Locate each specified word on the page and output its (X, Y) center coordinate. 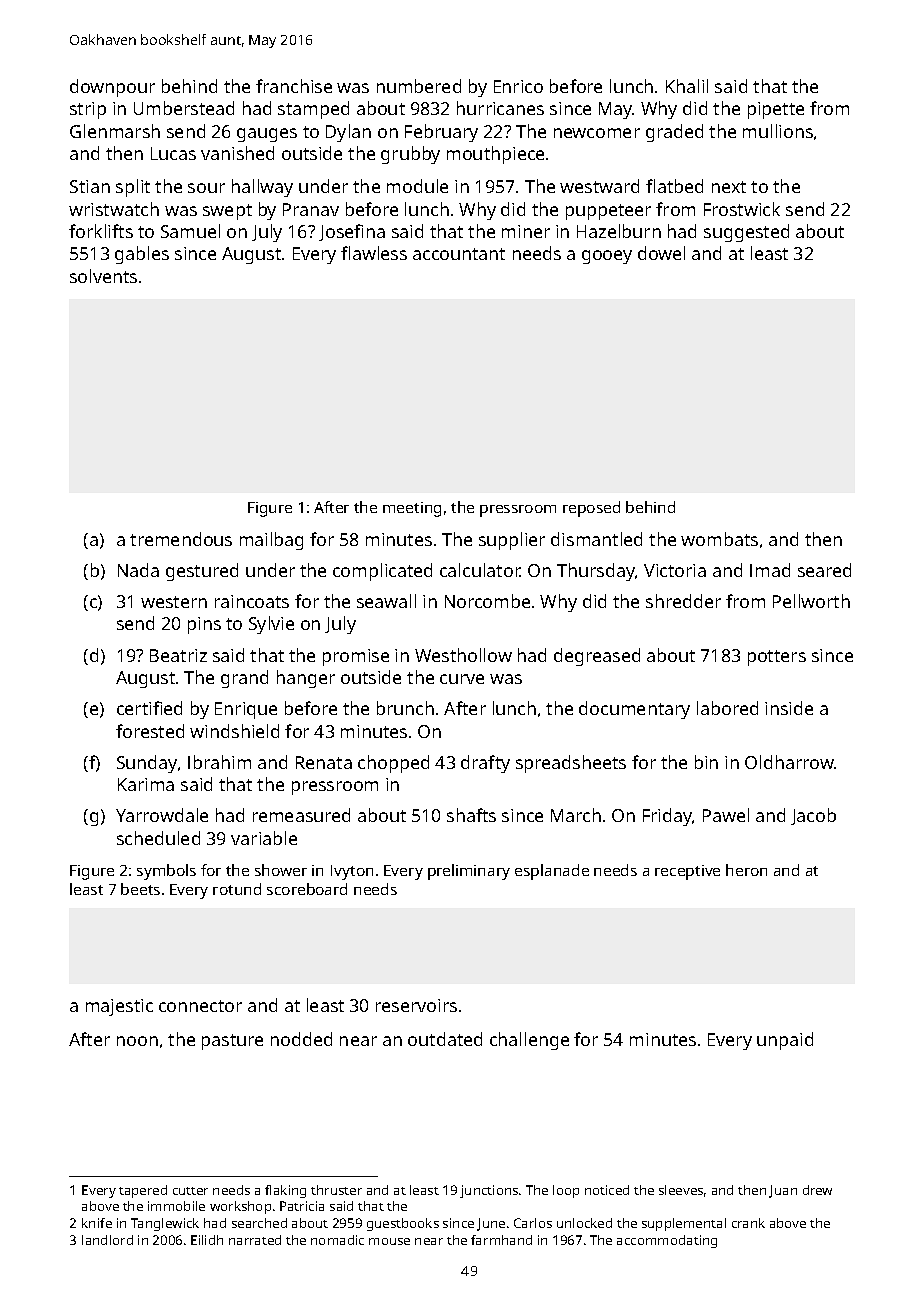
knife (97, 1223)
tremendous (181, 539)
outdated (445, 1039)
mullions (778, 131)
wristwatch (114, 209)
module (417, 186)
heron (746, 870)
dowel (661, 253)
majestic (119, 1007)
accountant (459, 254)
